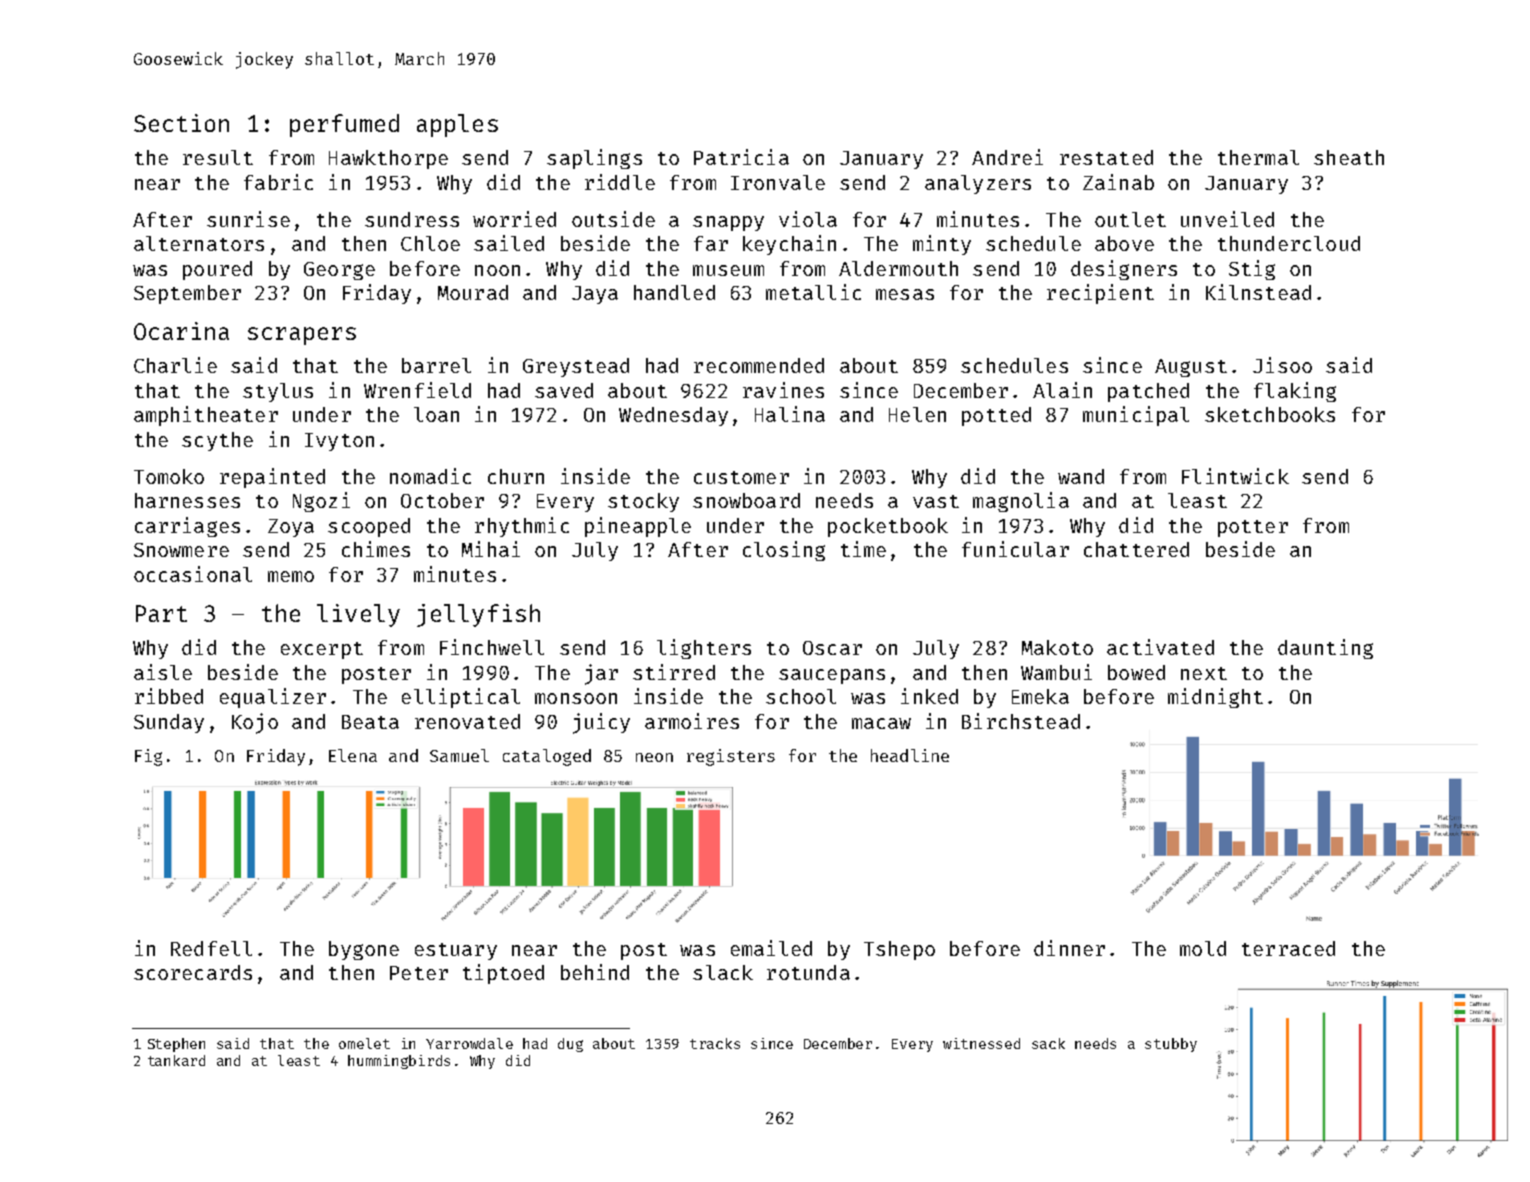 This document has width=1530, height=1182. Describe the element at coordinates (175, 365) in the document. I see `Charlie` at that location.
